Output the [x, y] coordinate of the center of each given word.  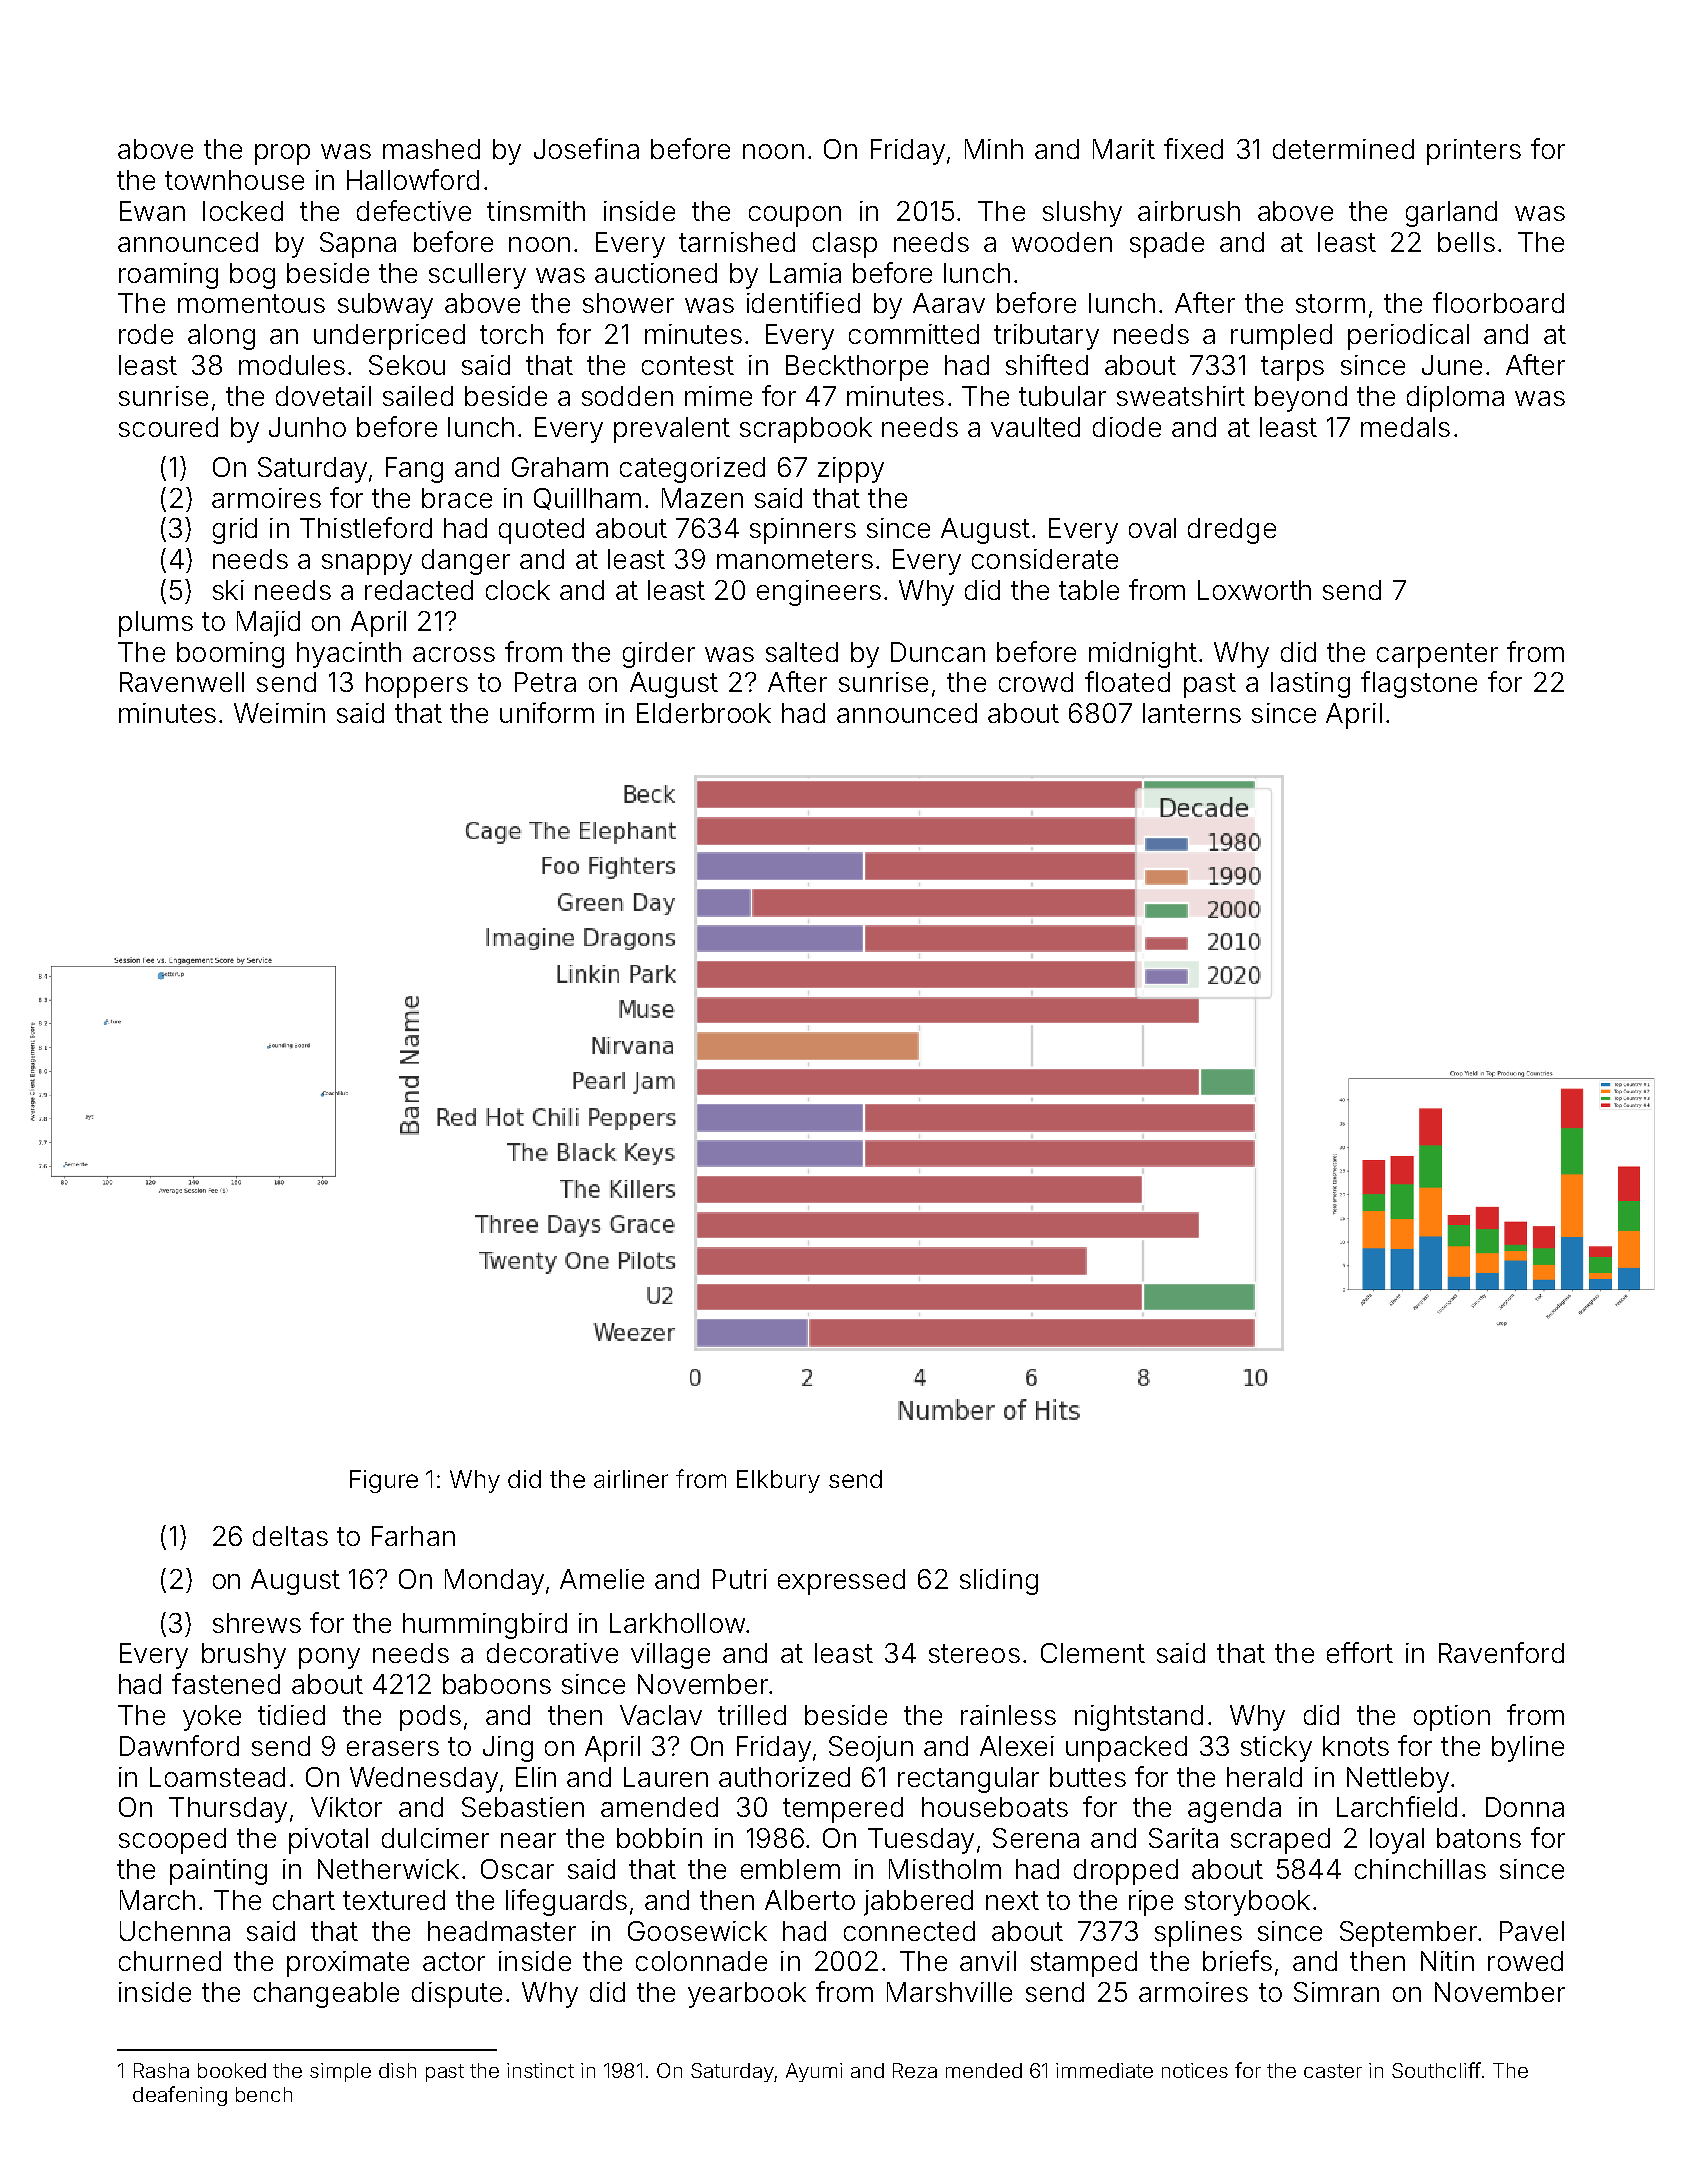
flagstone [1419, 684]
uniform [547, 712]
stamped [1084, 1964]
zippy [851, 470]
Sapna [358, 245]
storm [1330, 303]
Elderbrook [704, 713]
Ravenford [1501, 1652]
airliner [631, 1479]
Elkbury [778, 1481]
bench [264, 2094]
